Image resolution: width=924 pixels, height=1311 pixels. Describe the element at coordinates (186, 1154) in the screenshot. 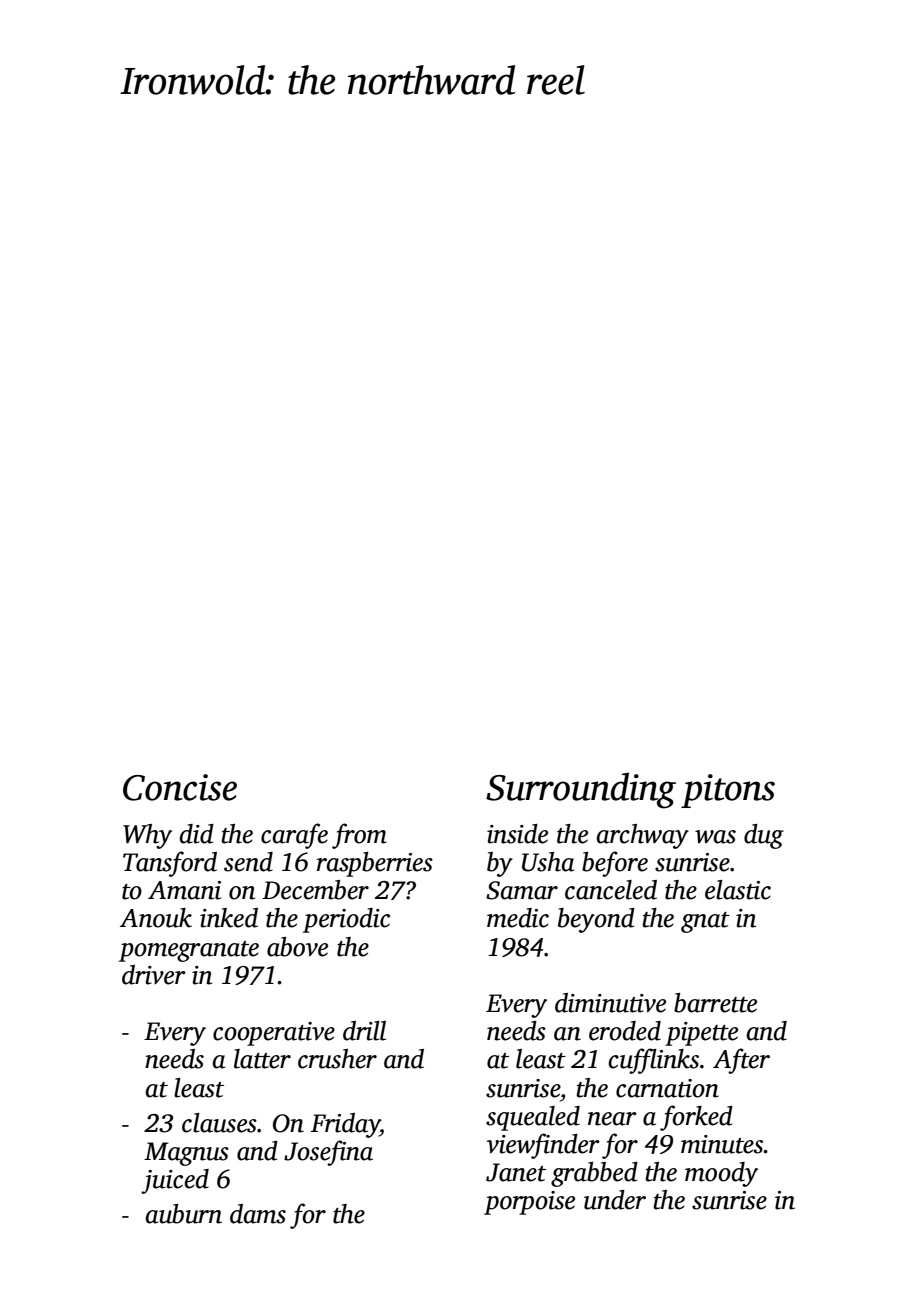

I see `Magnus` at that location.
